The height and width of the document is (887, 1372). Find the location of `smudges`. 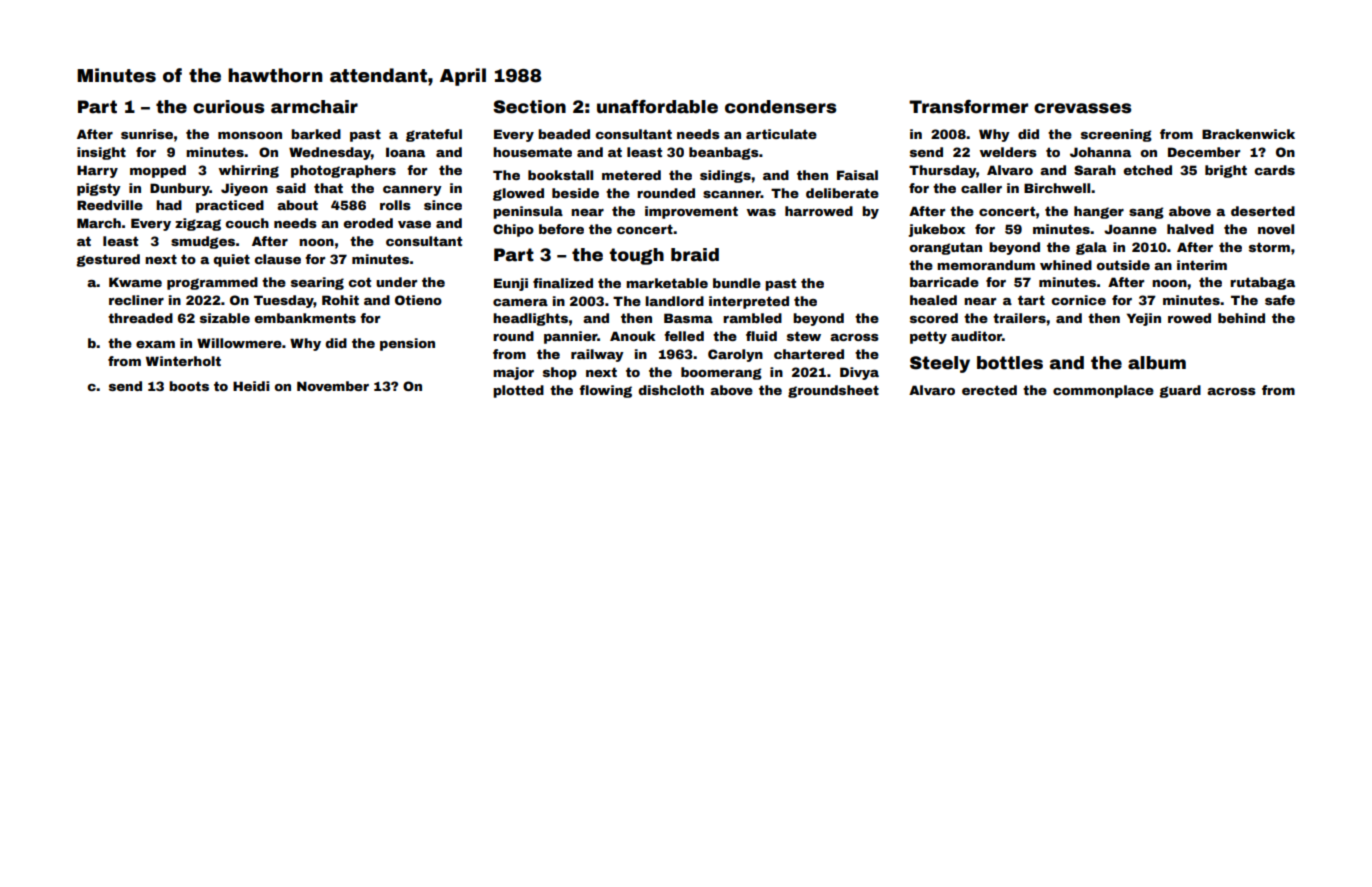

smudges is located at coordinates (203, 242).
